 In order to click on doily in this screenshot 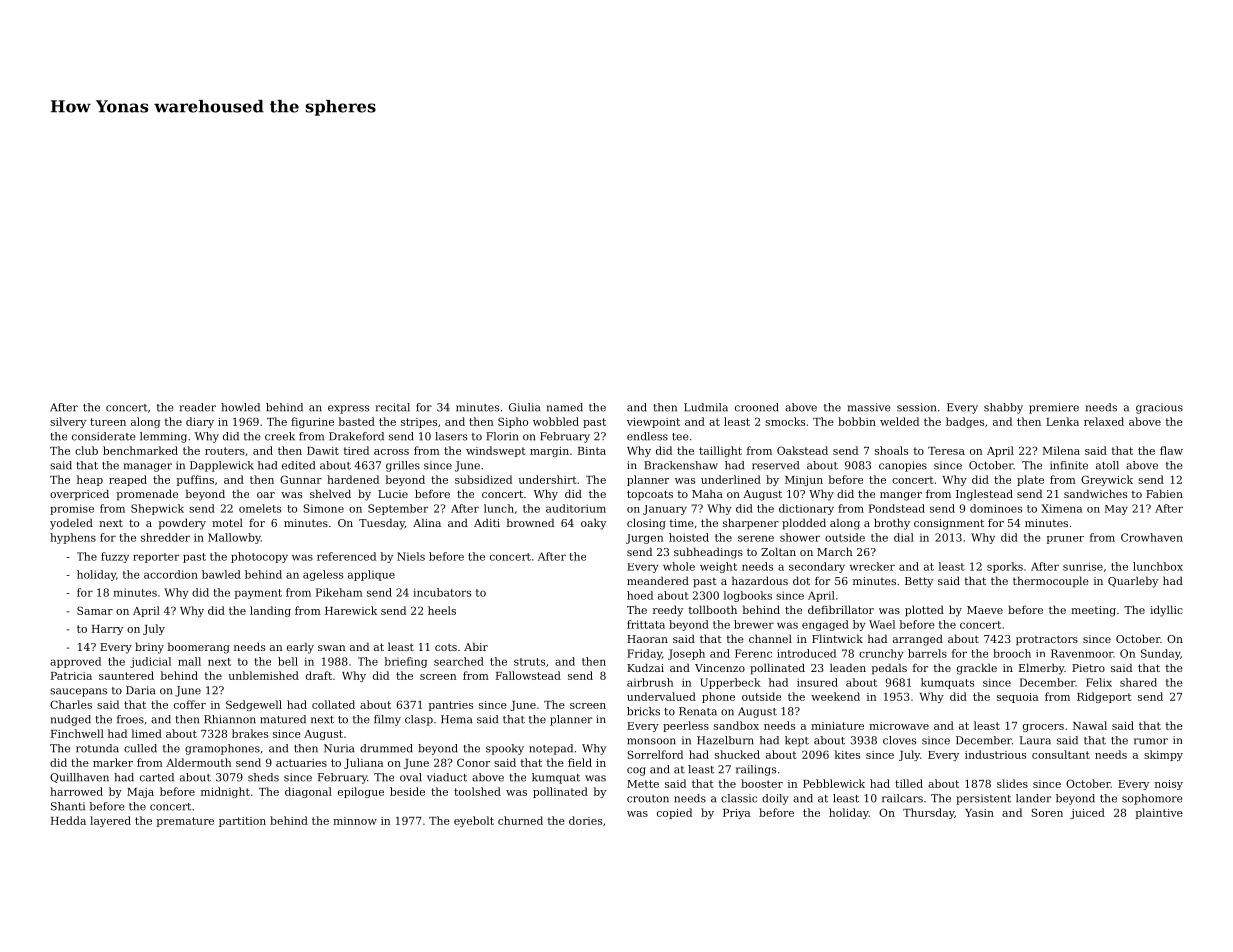, I will do `click(775, 799)`.
